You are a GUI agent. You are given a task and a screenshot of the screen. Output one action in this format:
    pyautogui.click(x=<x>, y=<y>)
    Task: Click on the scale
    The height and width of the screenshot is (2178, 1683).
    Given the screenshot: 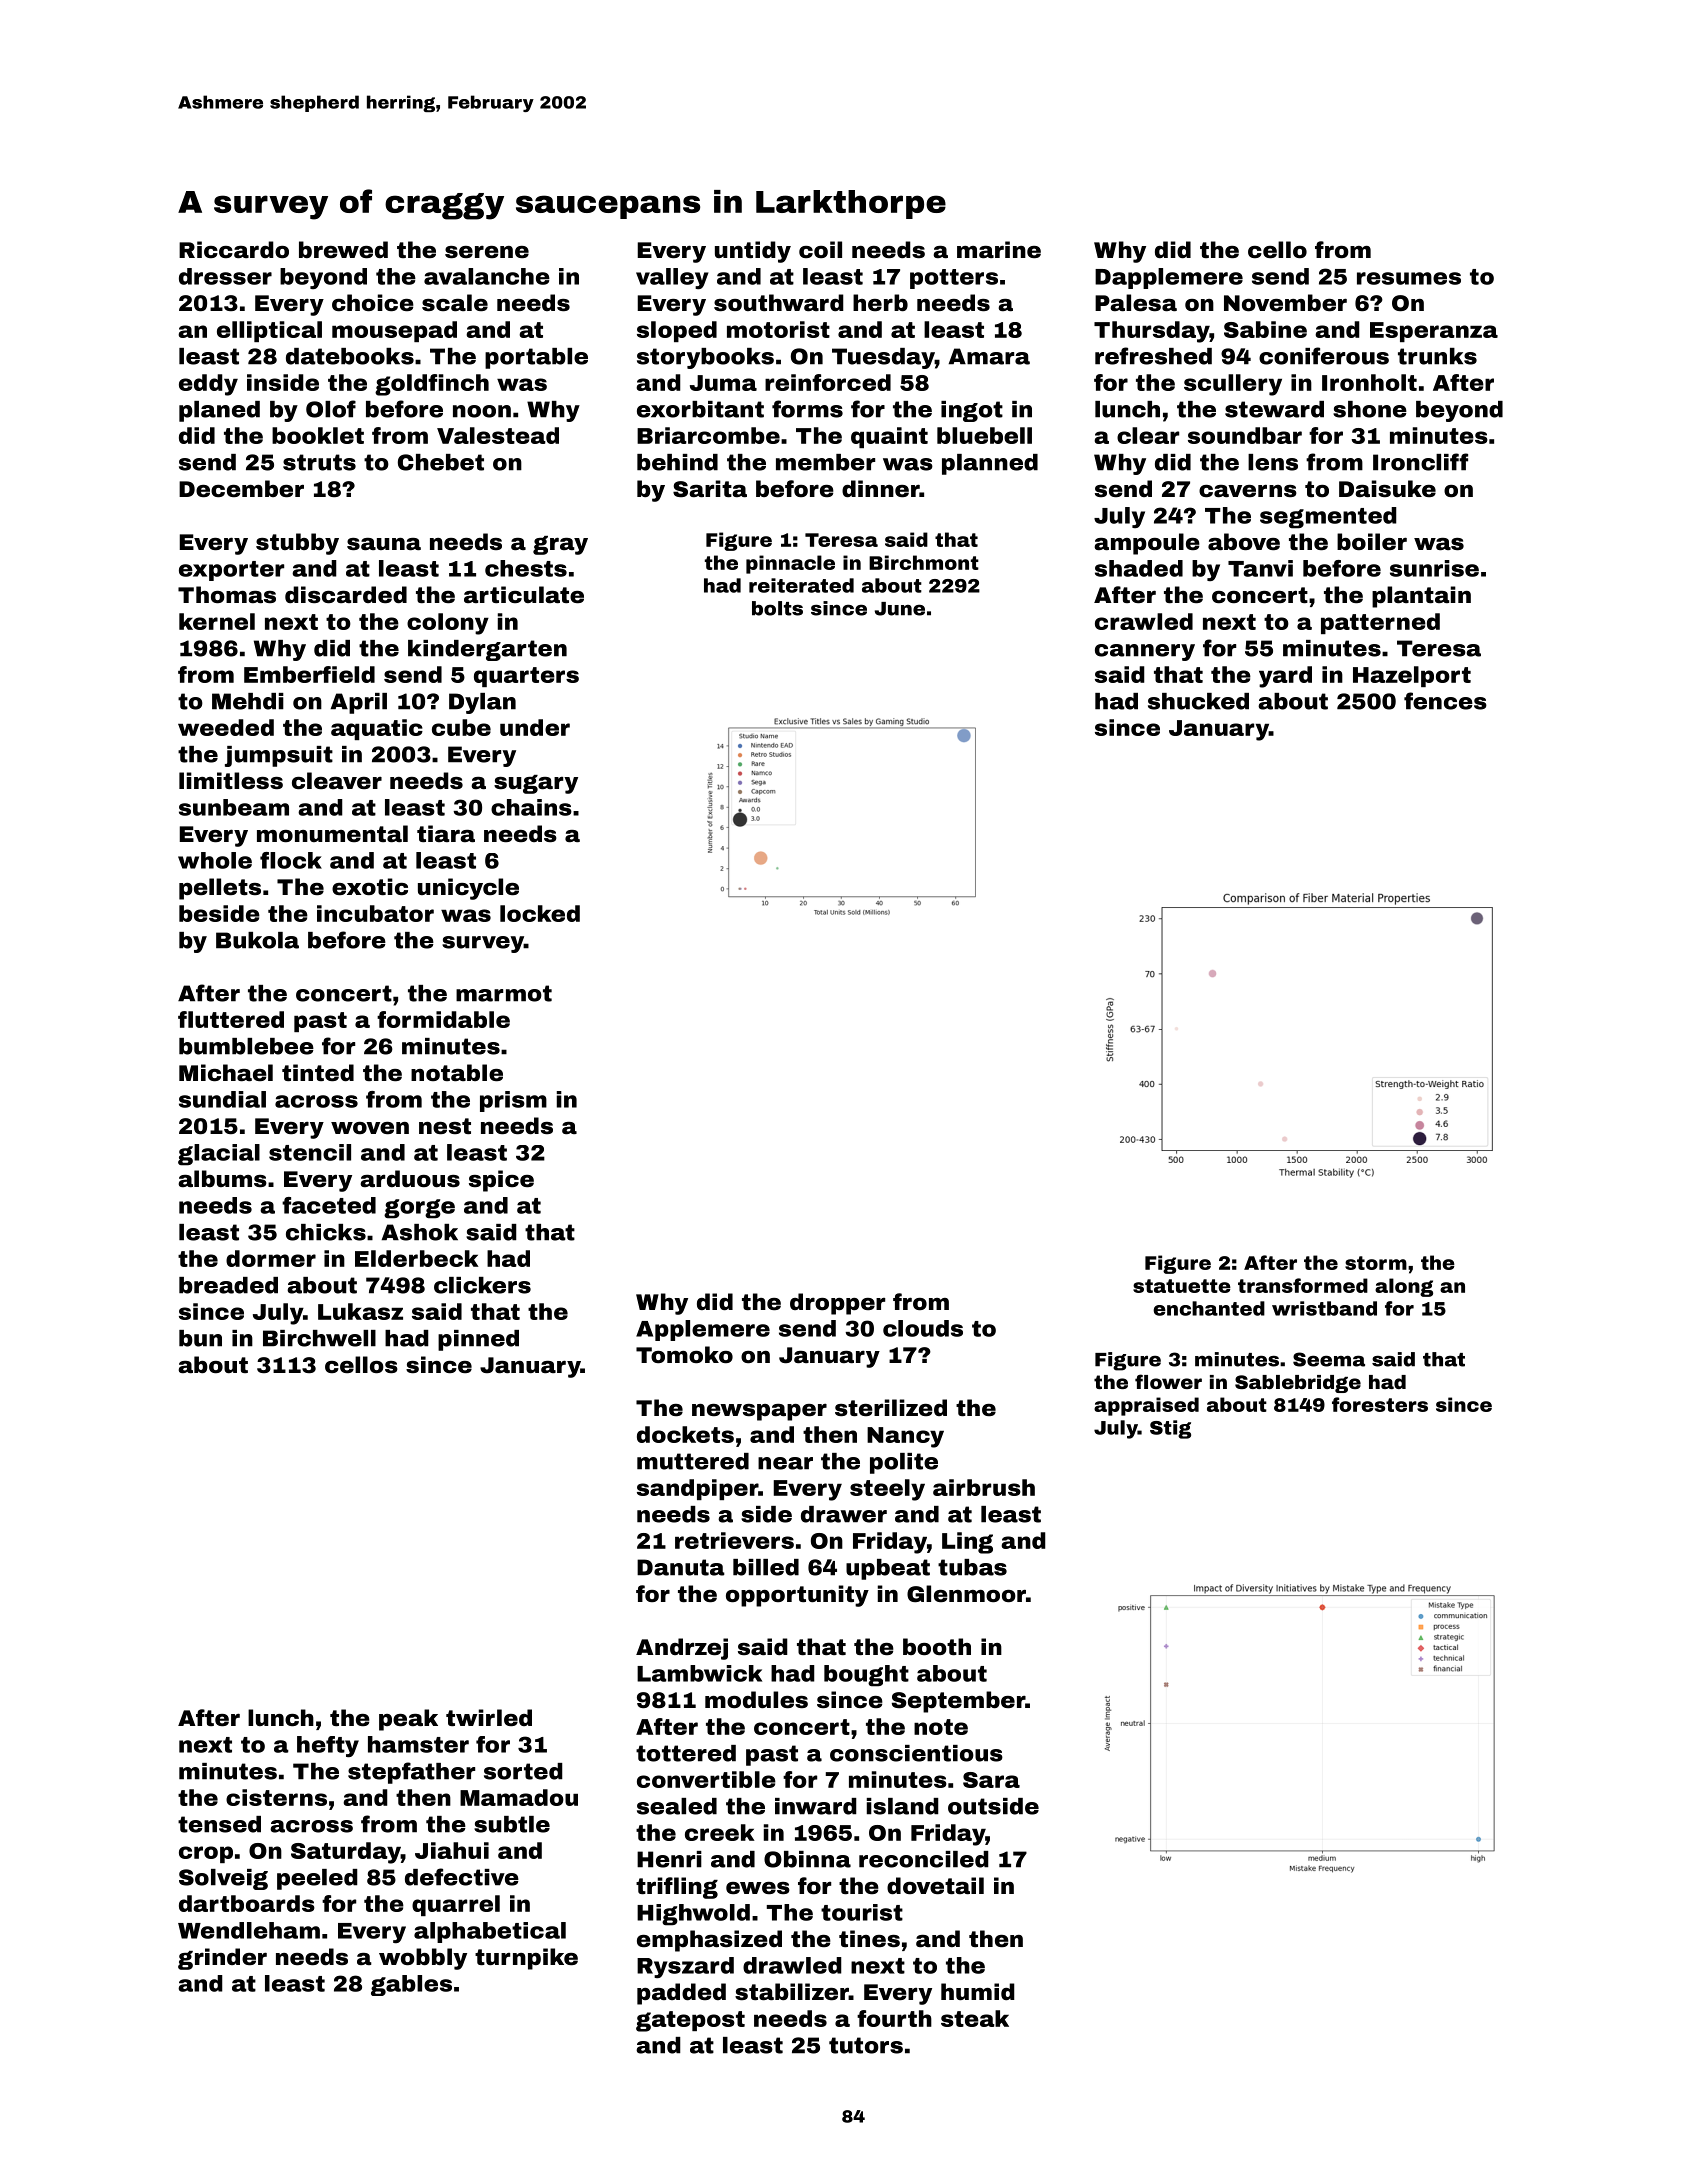 What is the action you would take?
    pyautogui.click(x=455, y=303)
